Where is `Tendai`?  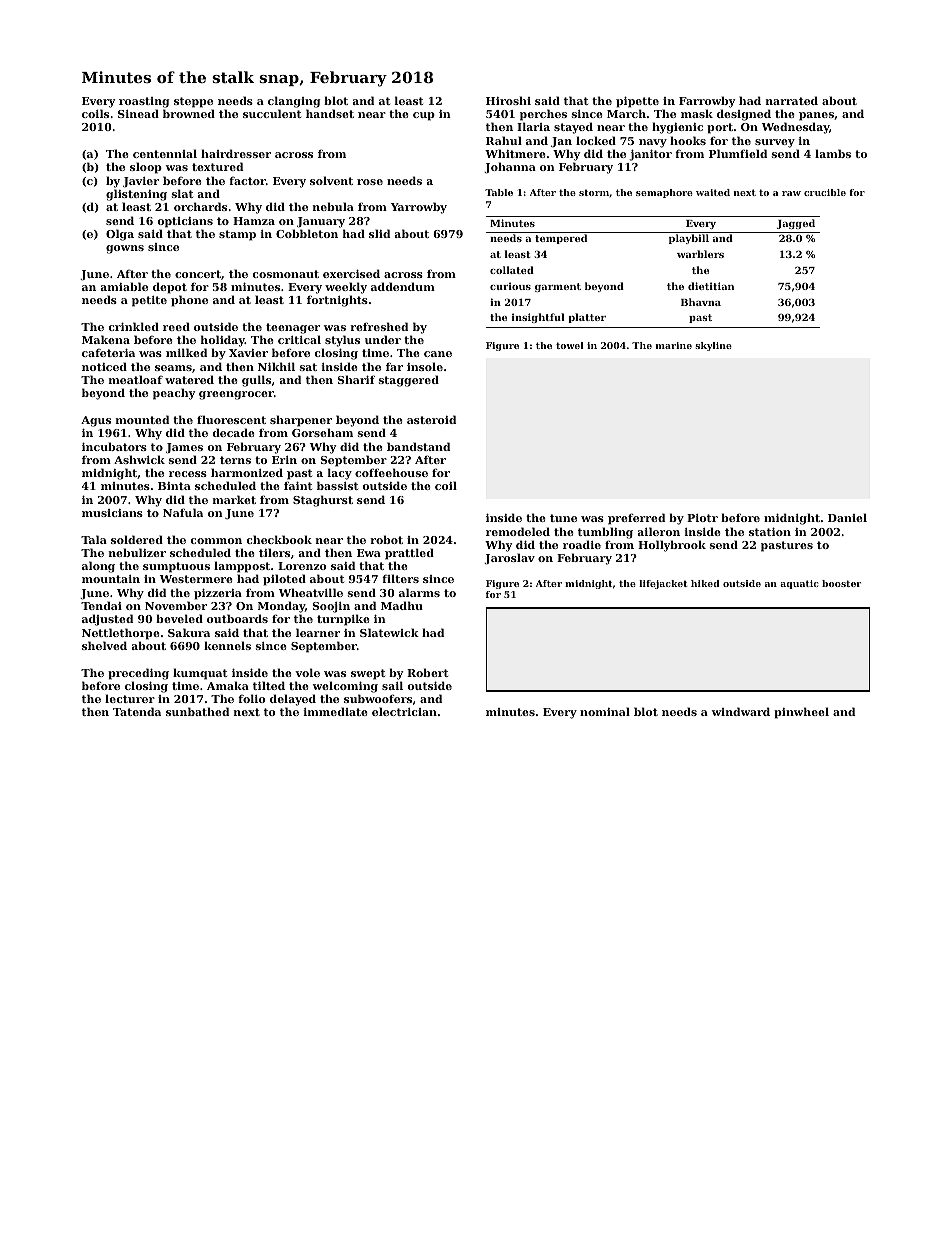
Tendai is located at coordinates (101, 605).
